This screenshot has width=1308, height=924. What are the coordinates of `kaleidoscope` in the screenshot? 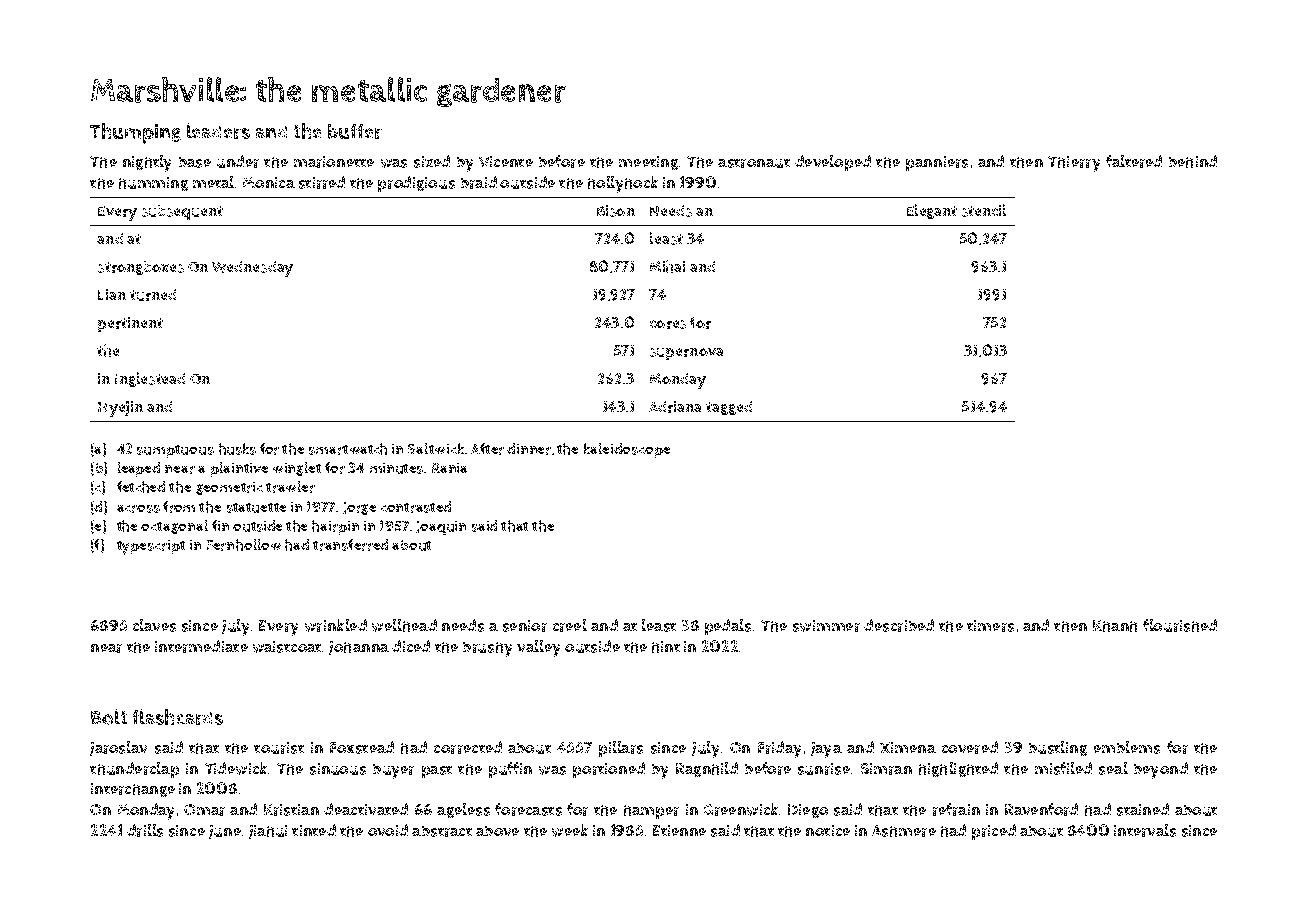 It's located at (627, 450).
